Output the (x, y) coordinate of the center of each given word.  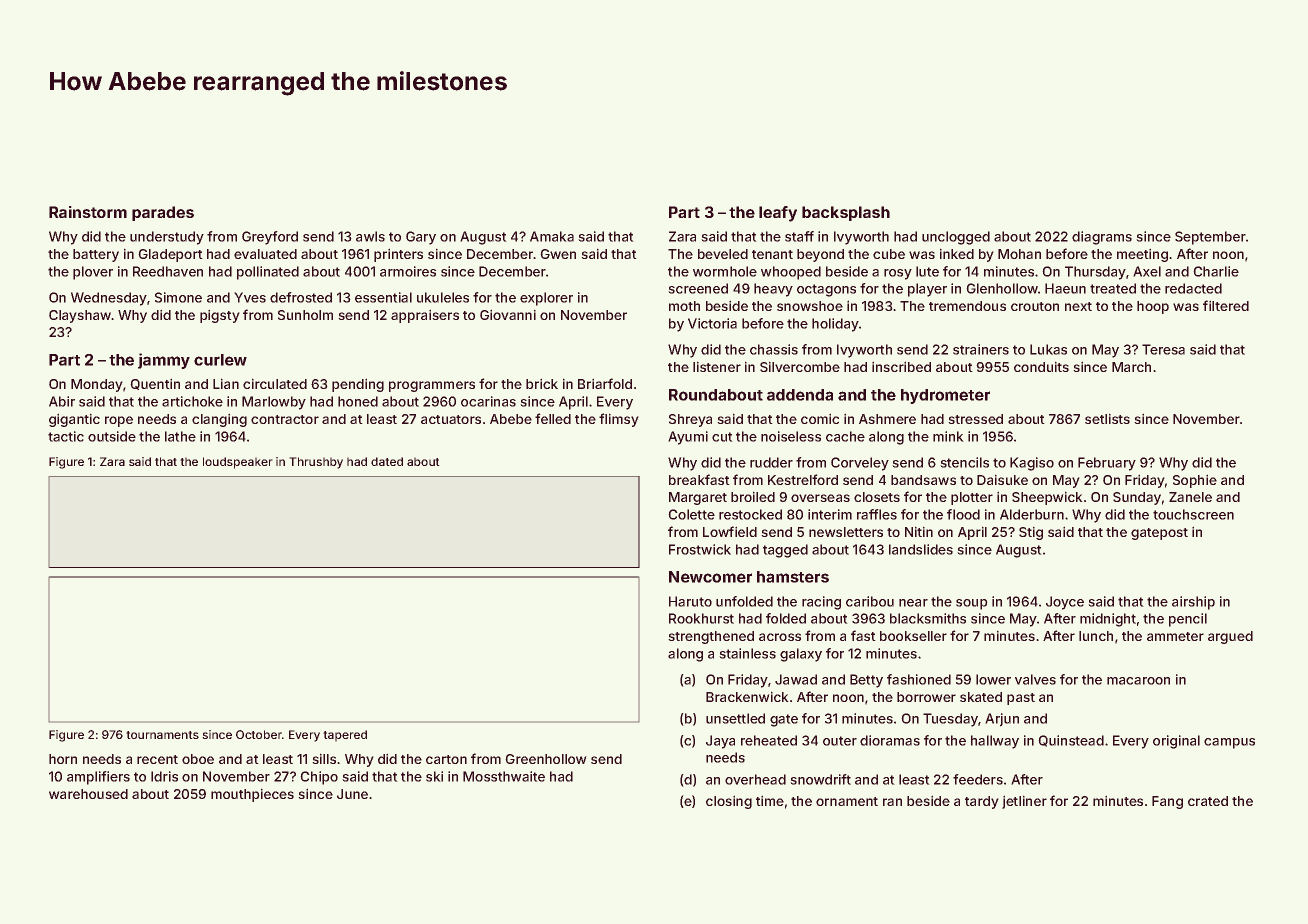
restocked (750, 514)
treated (1113, 288)
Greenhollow (546, 759)
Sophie (1195, 481)
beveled (723, 254)
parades (163, 213)
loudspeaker (238, 463)
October (259, 734)
